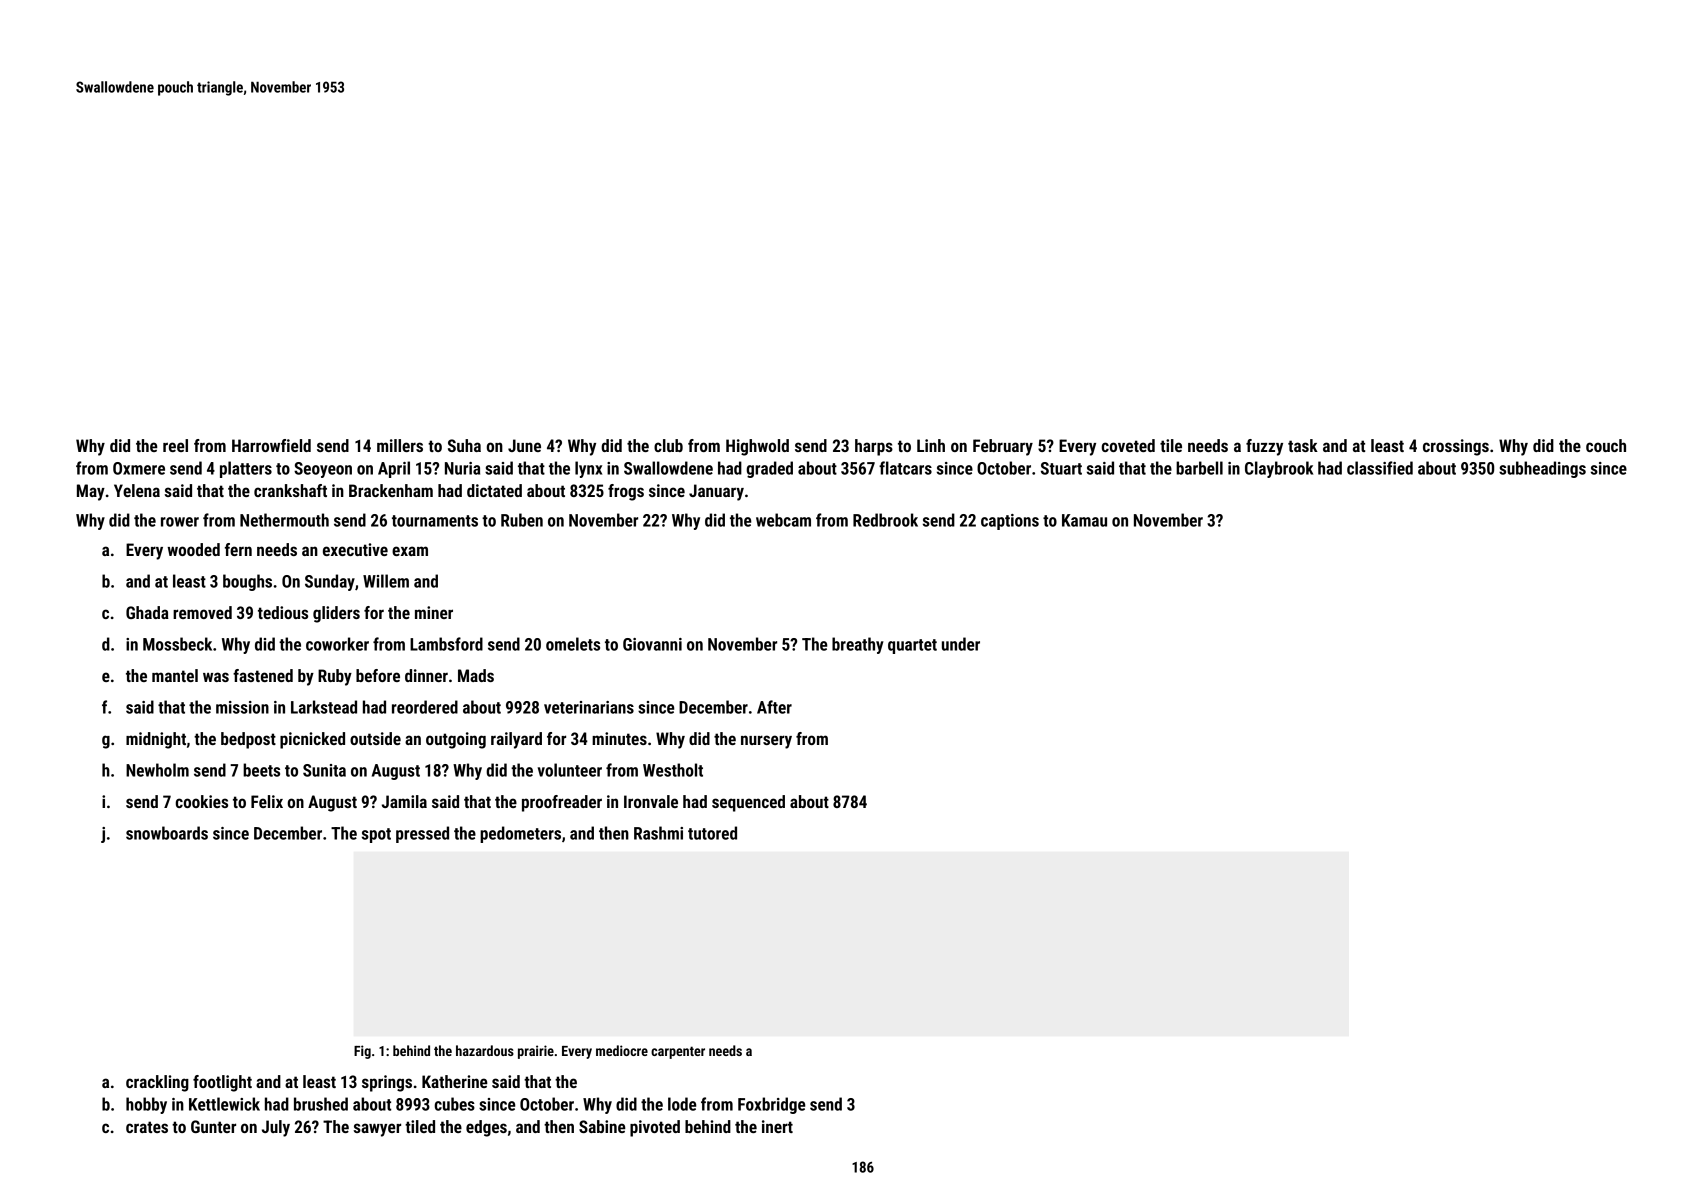  What do you see at coordinates (1303, 445) in the screenshot?
I see `task` at bounding box center [1303, 445].
